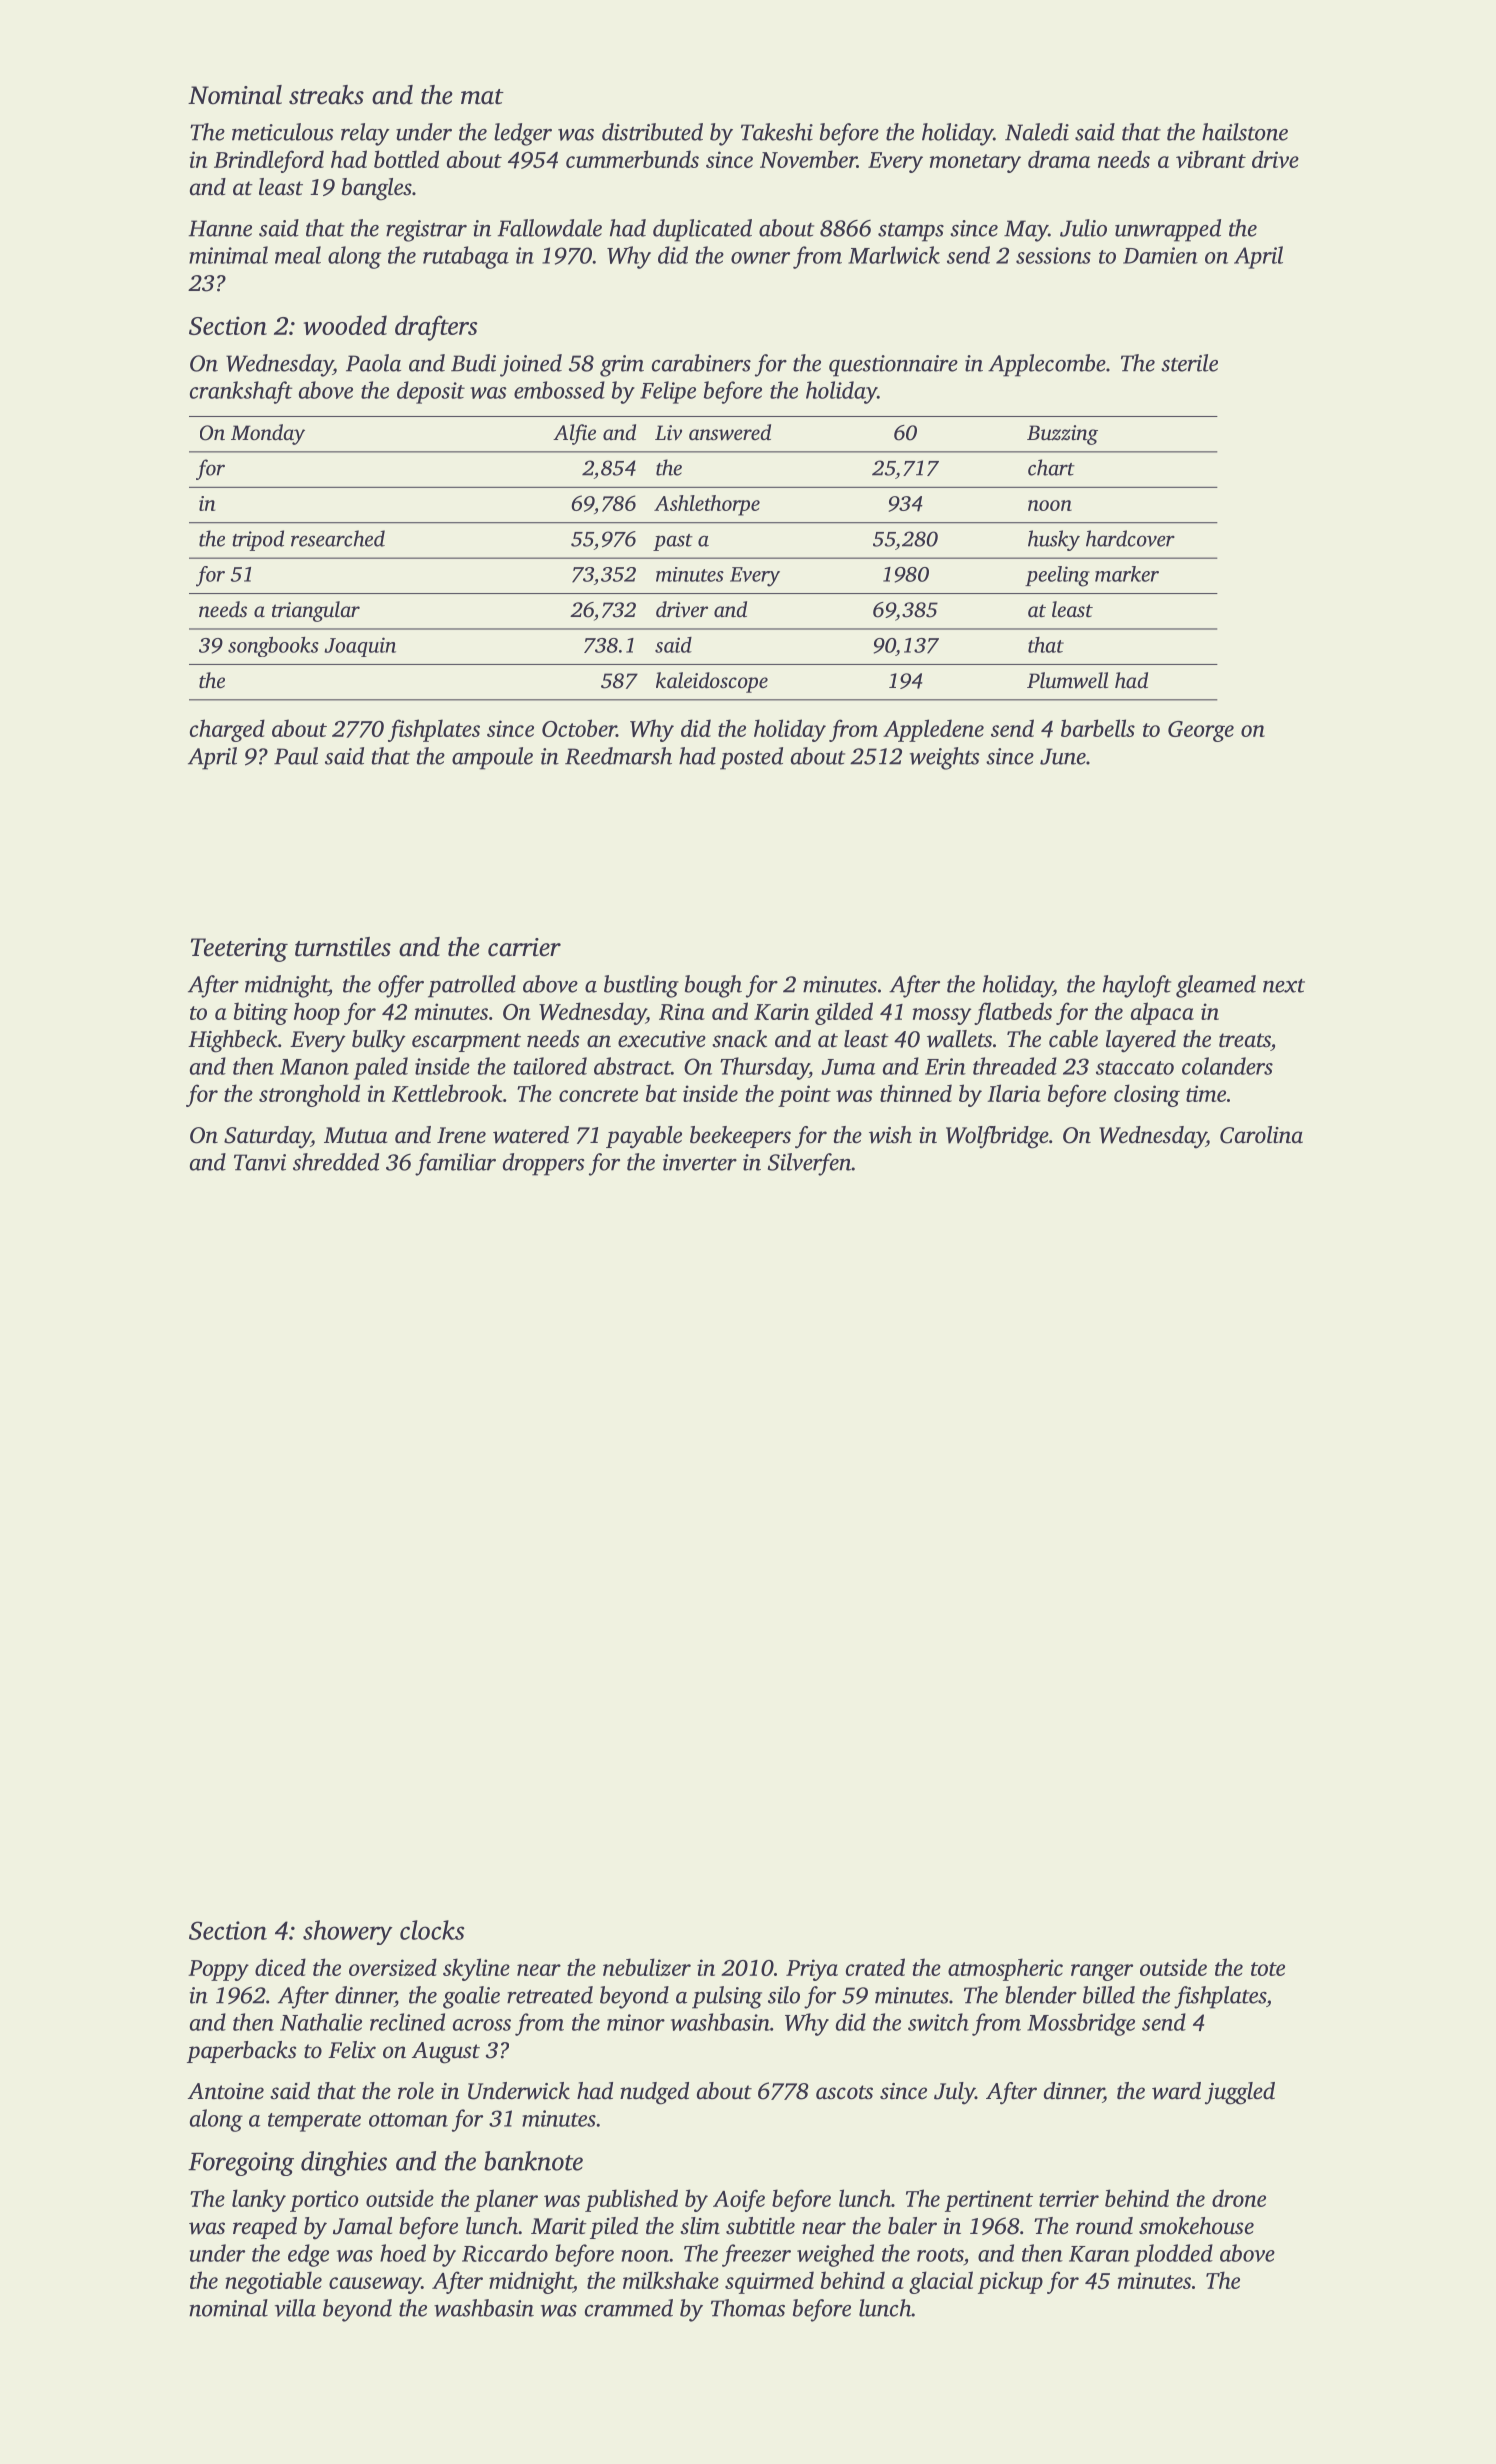 Image resolution: width=1496 pixels, height=2464 pixels. I want to click on dinghies, so click(344, 2163).
